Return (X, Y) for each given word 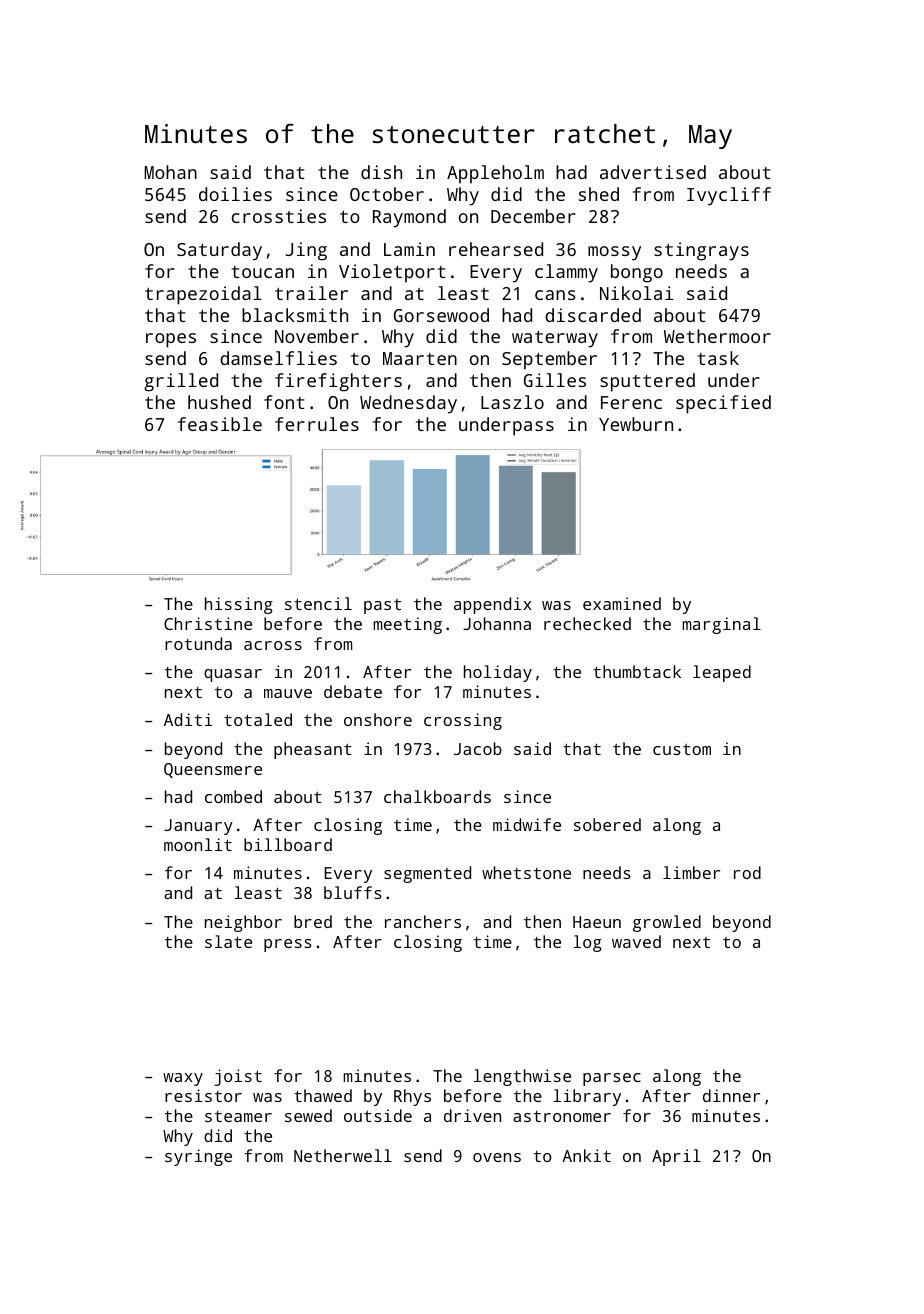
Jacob (478, 748)
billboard (288, 844)
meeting (407, 625)
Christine (208, 623)
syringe (198, 1157)
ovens (497, 1157)
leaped (722, 673)
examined (622, 603)
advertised (653, 172)
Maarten (420, 358)
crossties (279, 216)
